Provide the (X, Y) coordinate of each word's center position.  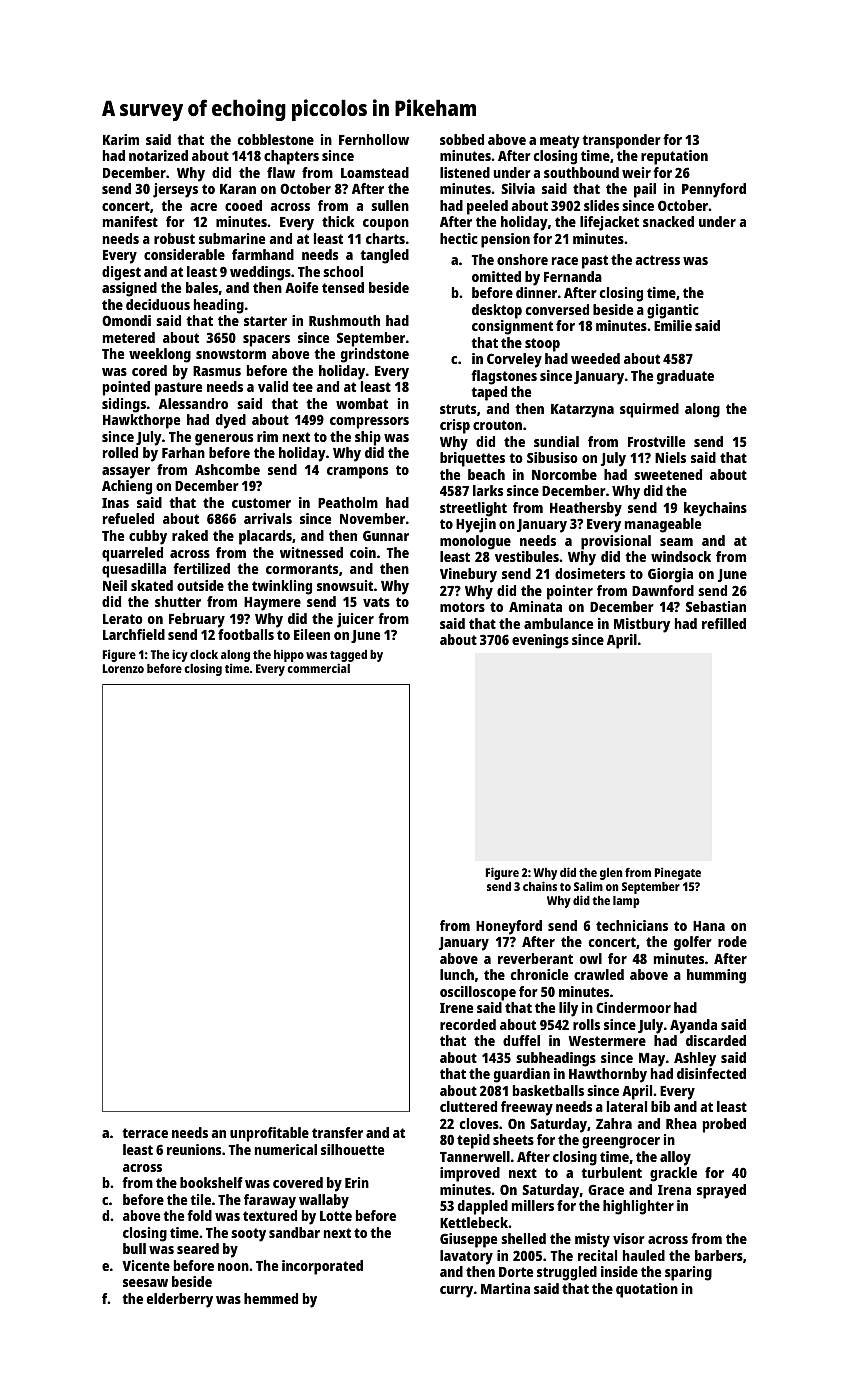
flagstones (504, 377)
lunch (457, 974)
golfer (693, 943)
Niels (670, 457)
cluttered (468, 1106)
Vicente (146, 1265)
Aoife (301, 287)
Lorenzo (123, 668)
